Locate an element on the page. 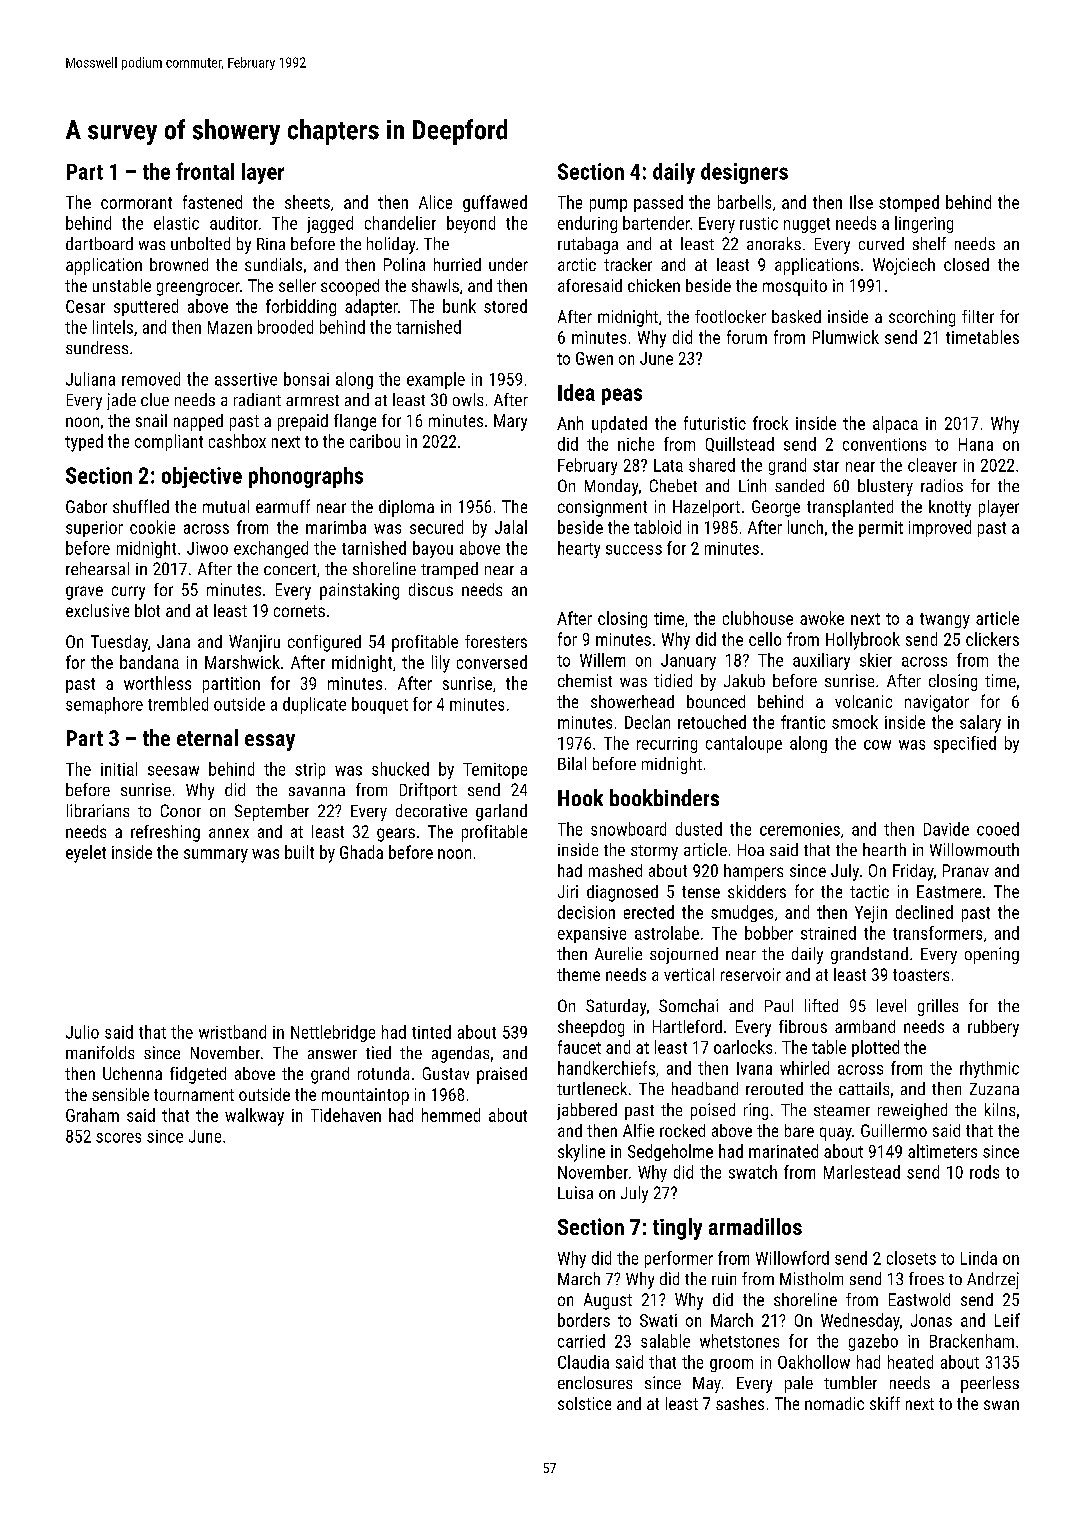 The height and width of the image is (1534, 1085). knotty is located at coordinates (950, 508).
